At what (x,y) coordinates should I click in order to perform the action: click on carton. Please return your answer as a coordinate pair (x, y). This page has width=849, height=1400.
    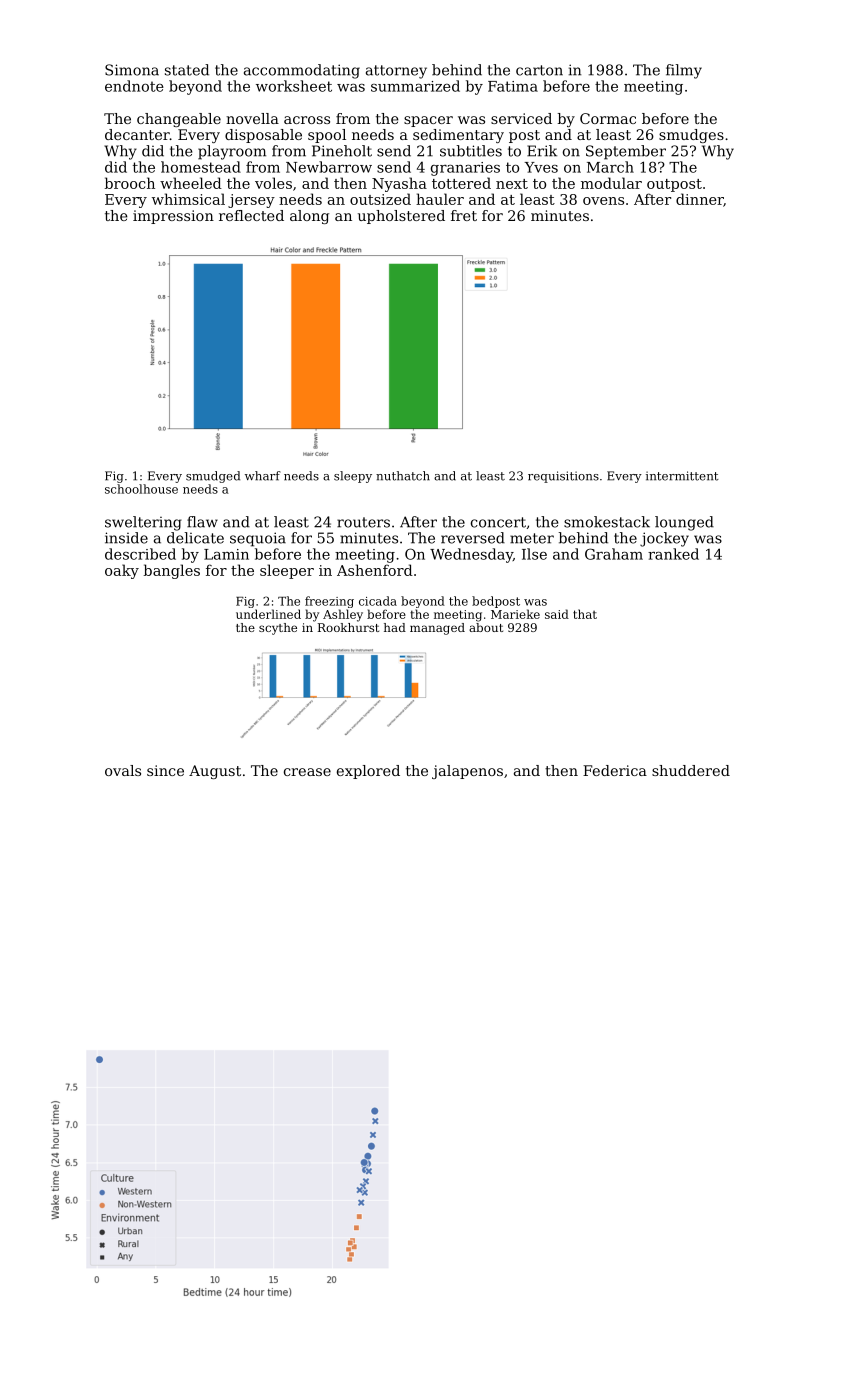
    Looking at the image, I should click on (539, 70).
